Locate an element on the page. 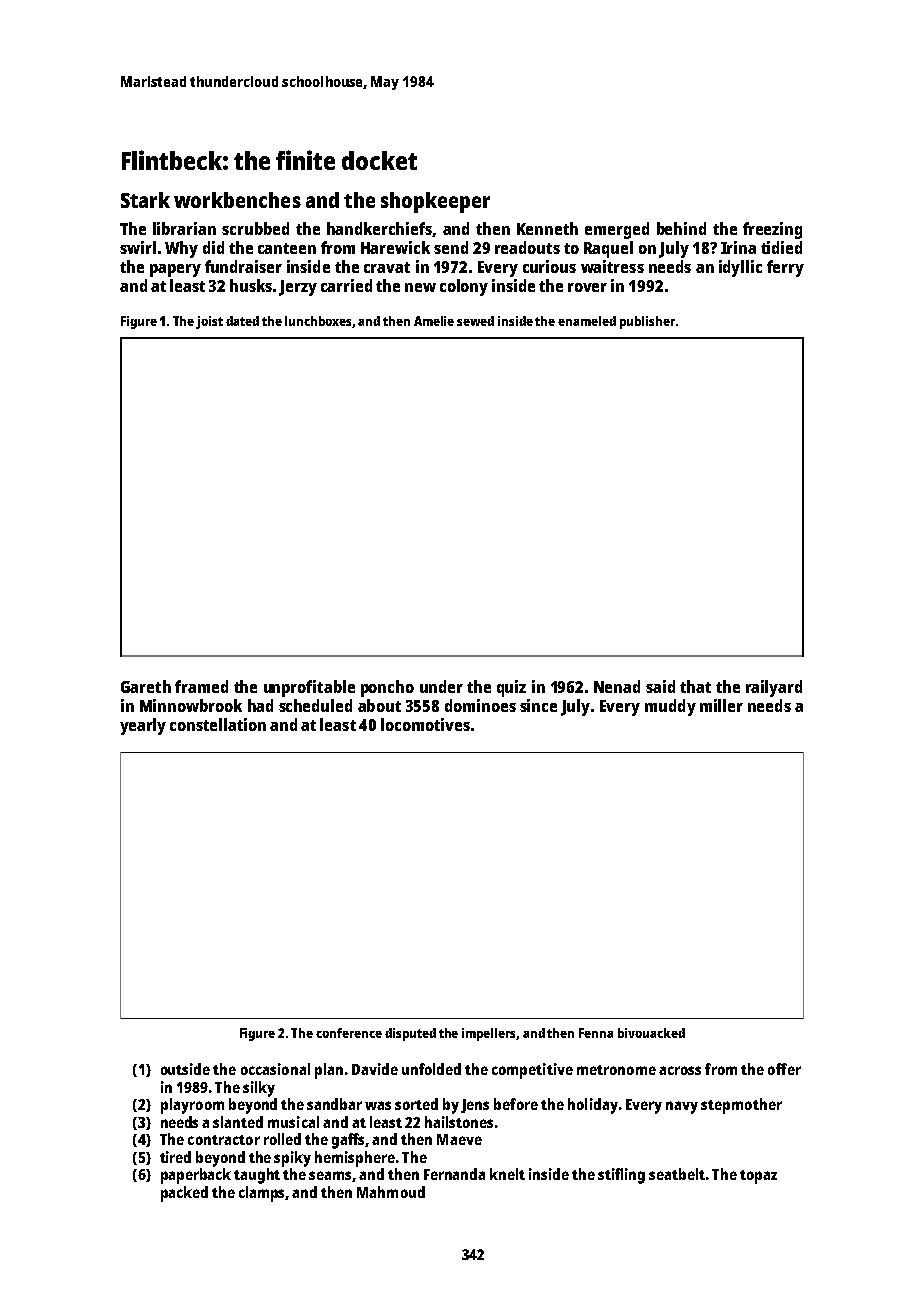 The image size is (924, 1314). said is located at coordinates (660, 686).
